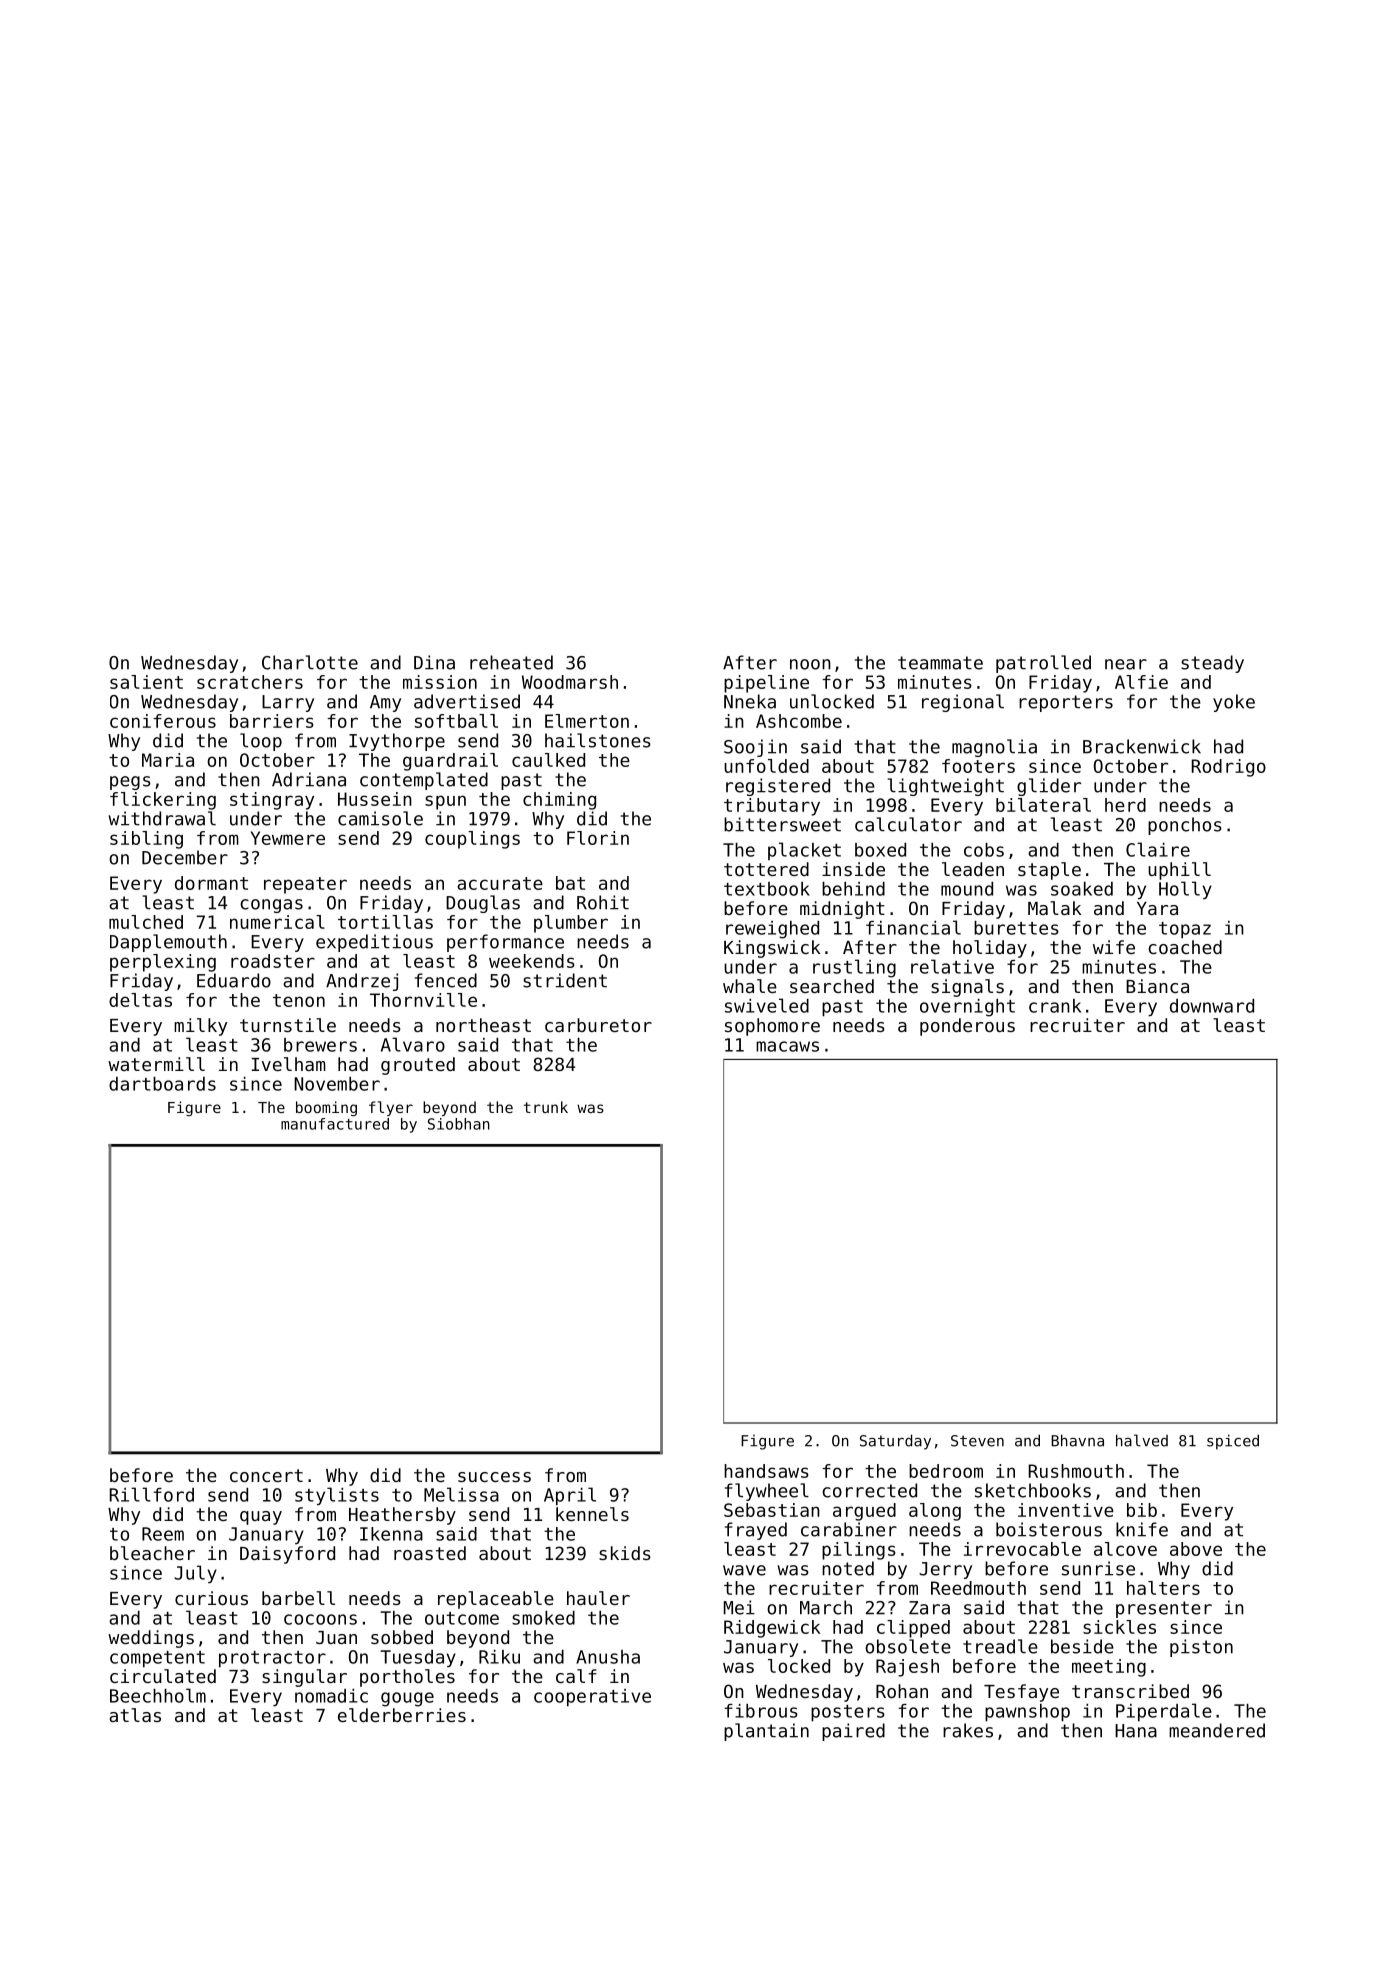 This document has width=1386, height=1969. What do you see at coordinates (853, 1732) in the document?
I see `paired` at bounding box center [853, 1732].
